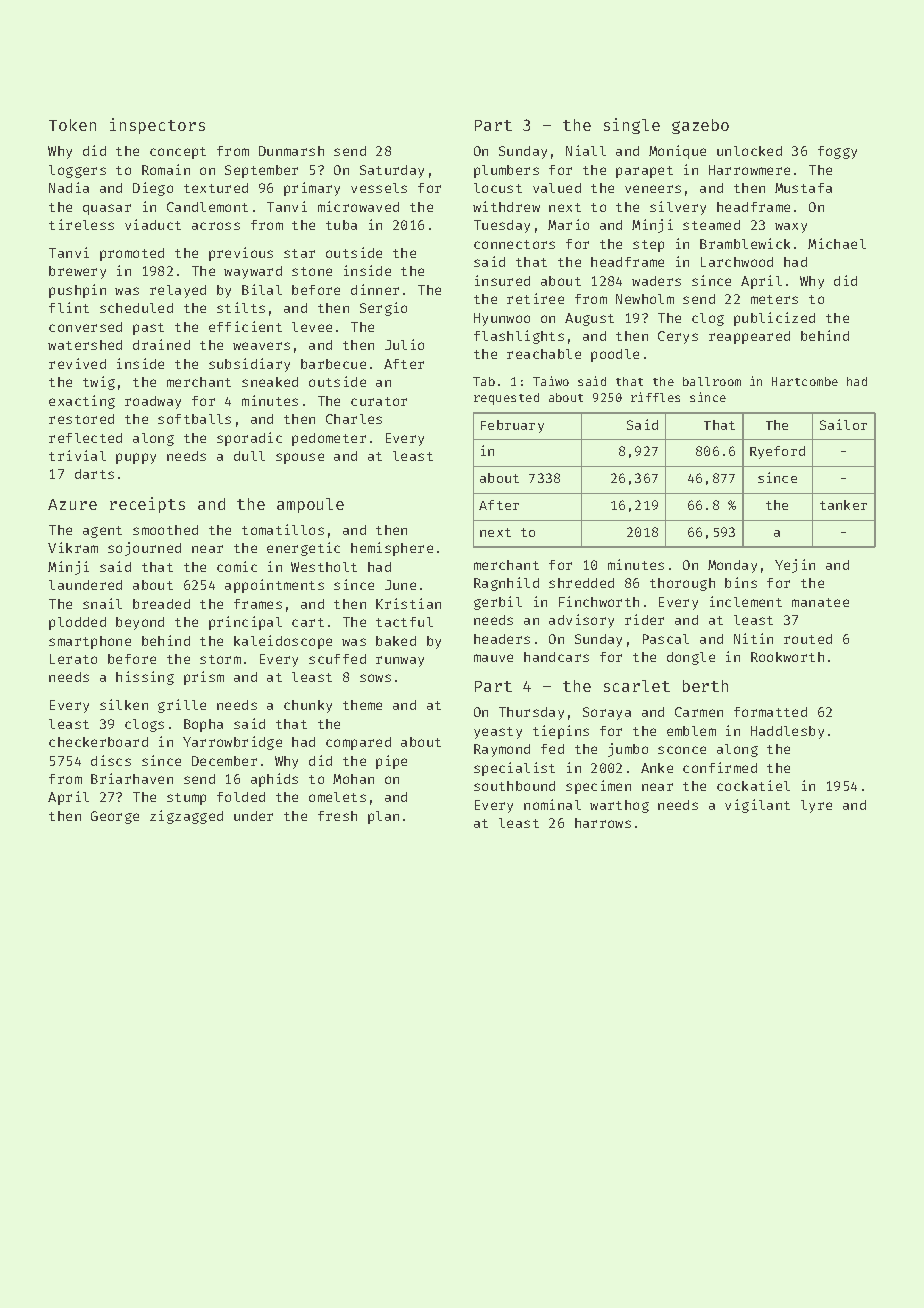 The image size is (924, 1308). Describe the element at coordinates (157, 126) in the page. I see `inspectors` at that location.
